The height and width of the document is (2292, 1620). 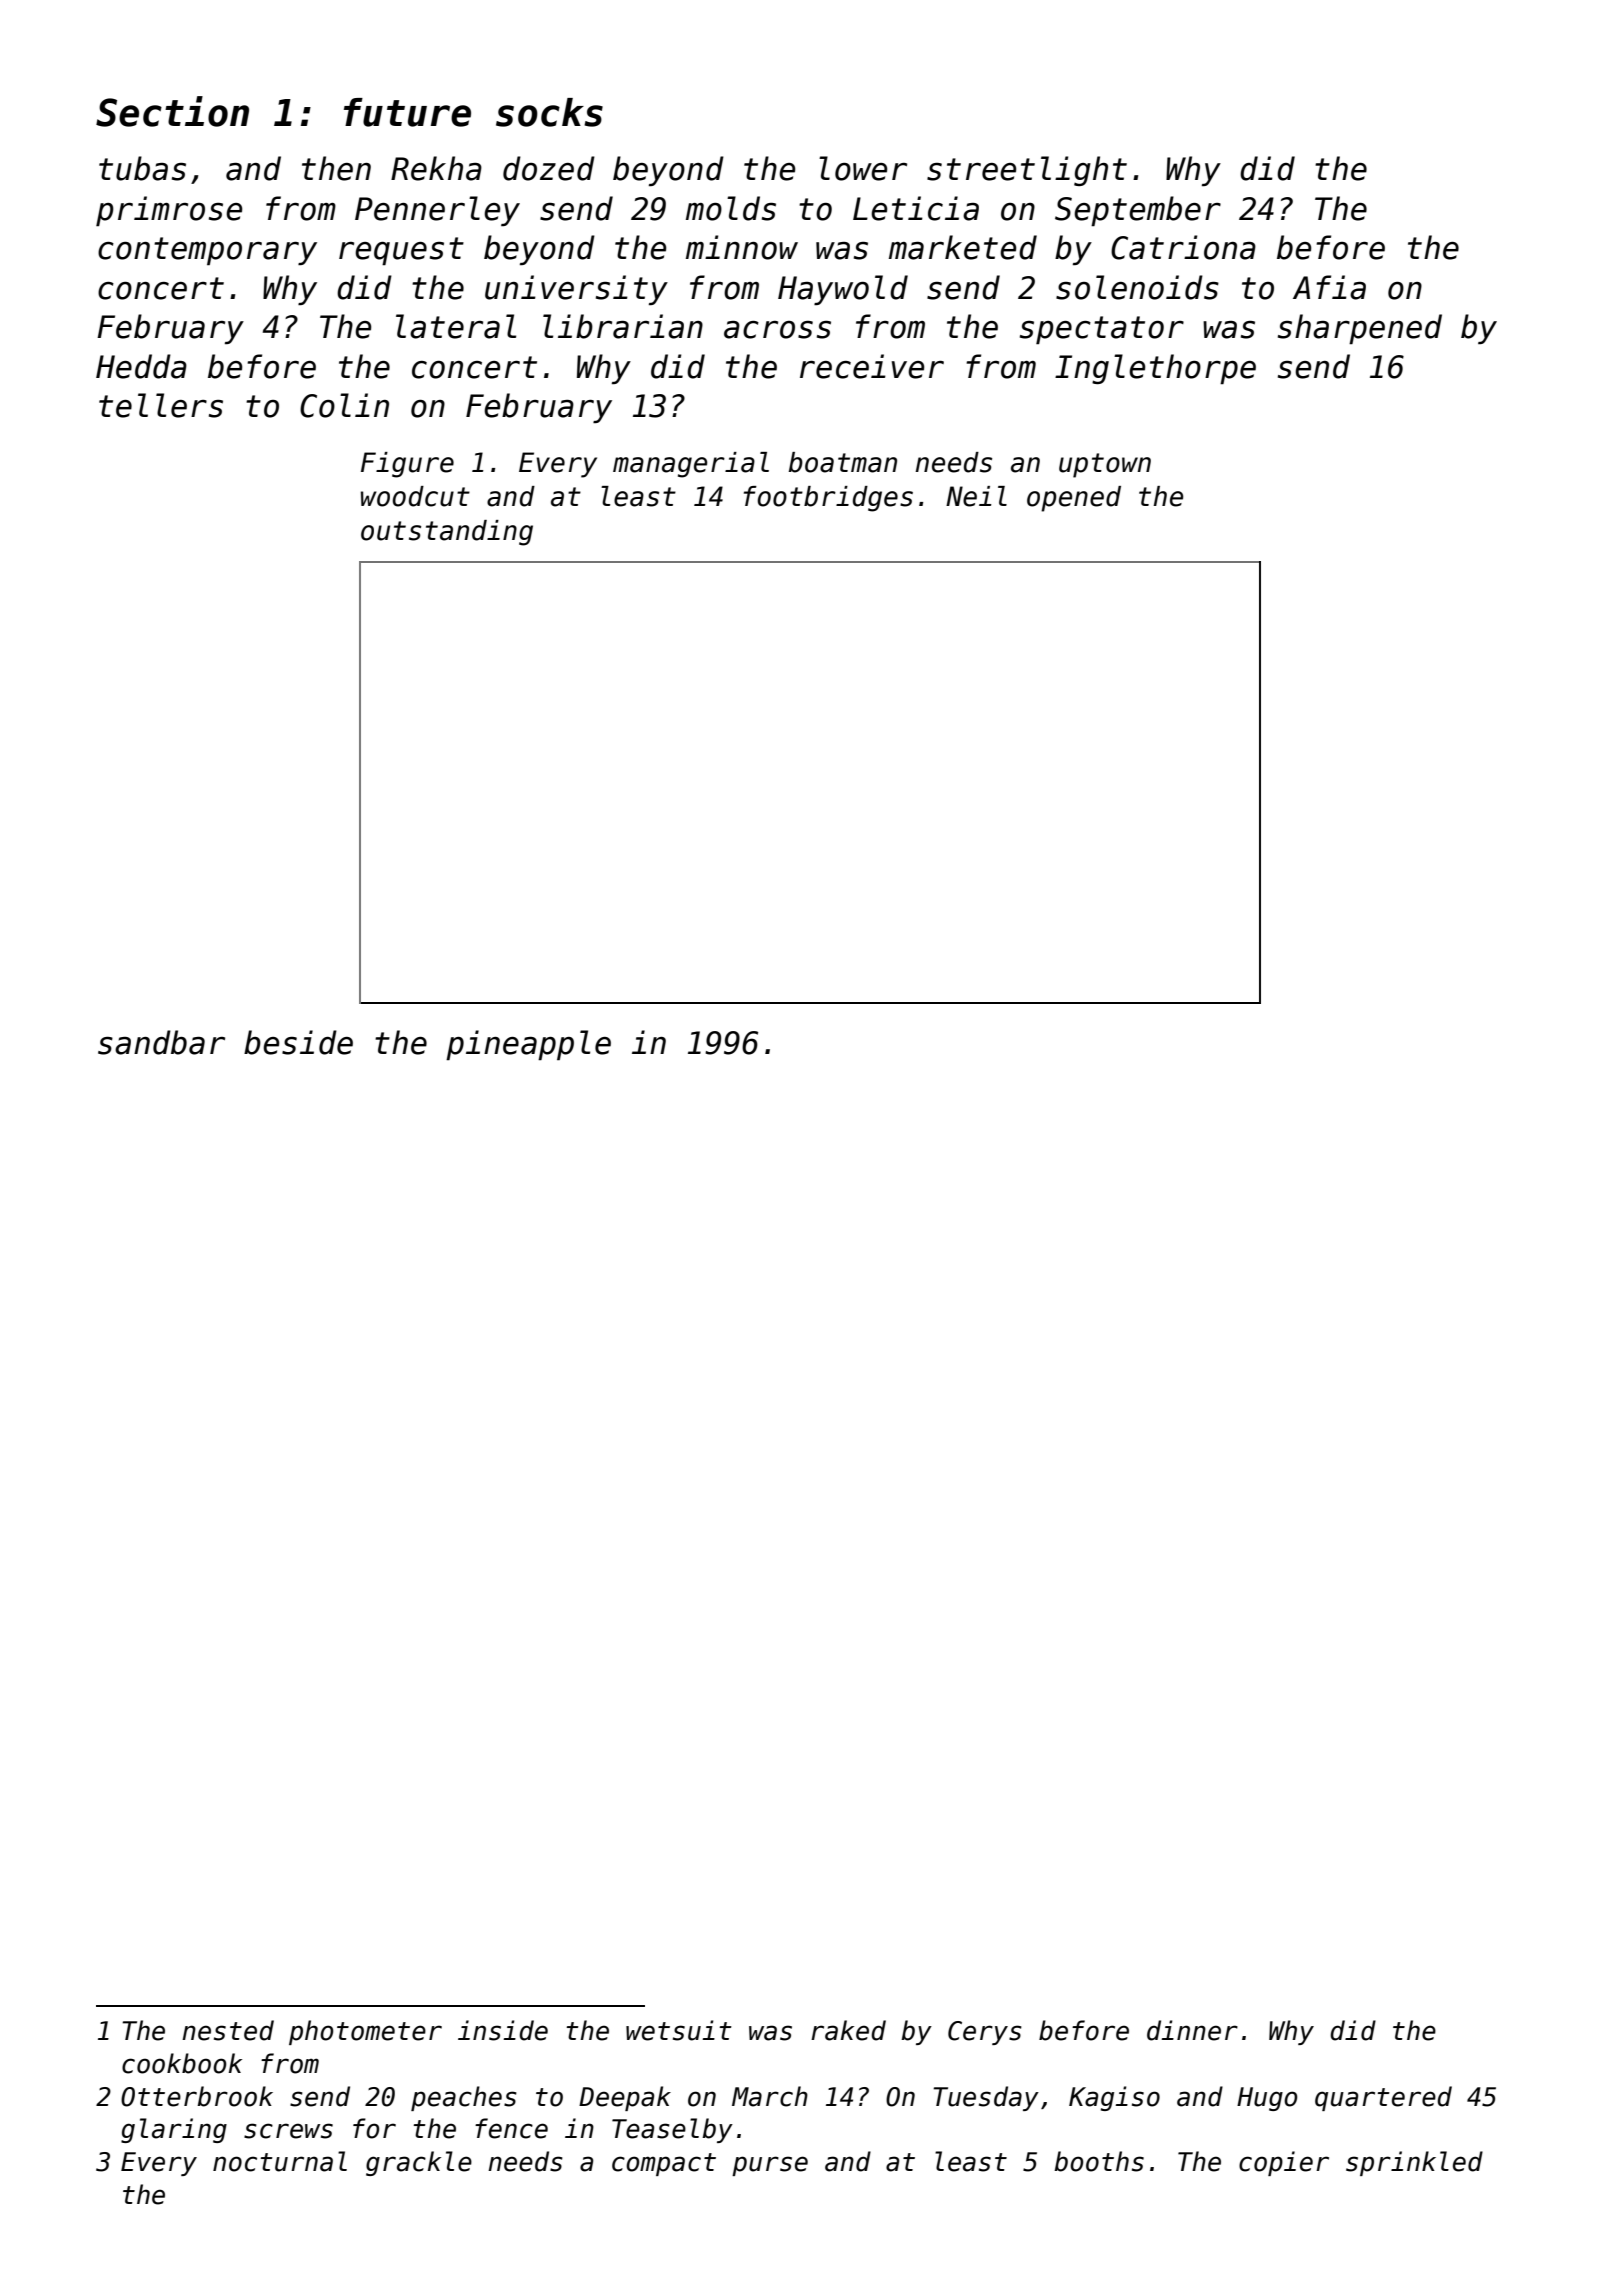 What do you see at coordinates (872, 366) in the document?
I see `receiver` at bounding box center [872, 366].
